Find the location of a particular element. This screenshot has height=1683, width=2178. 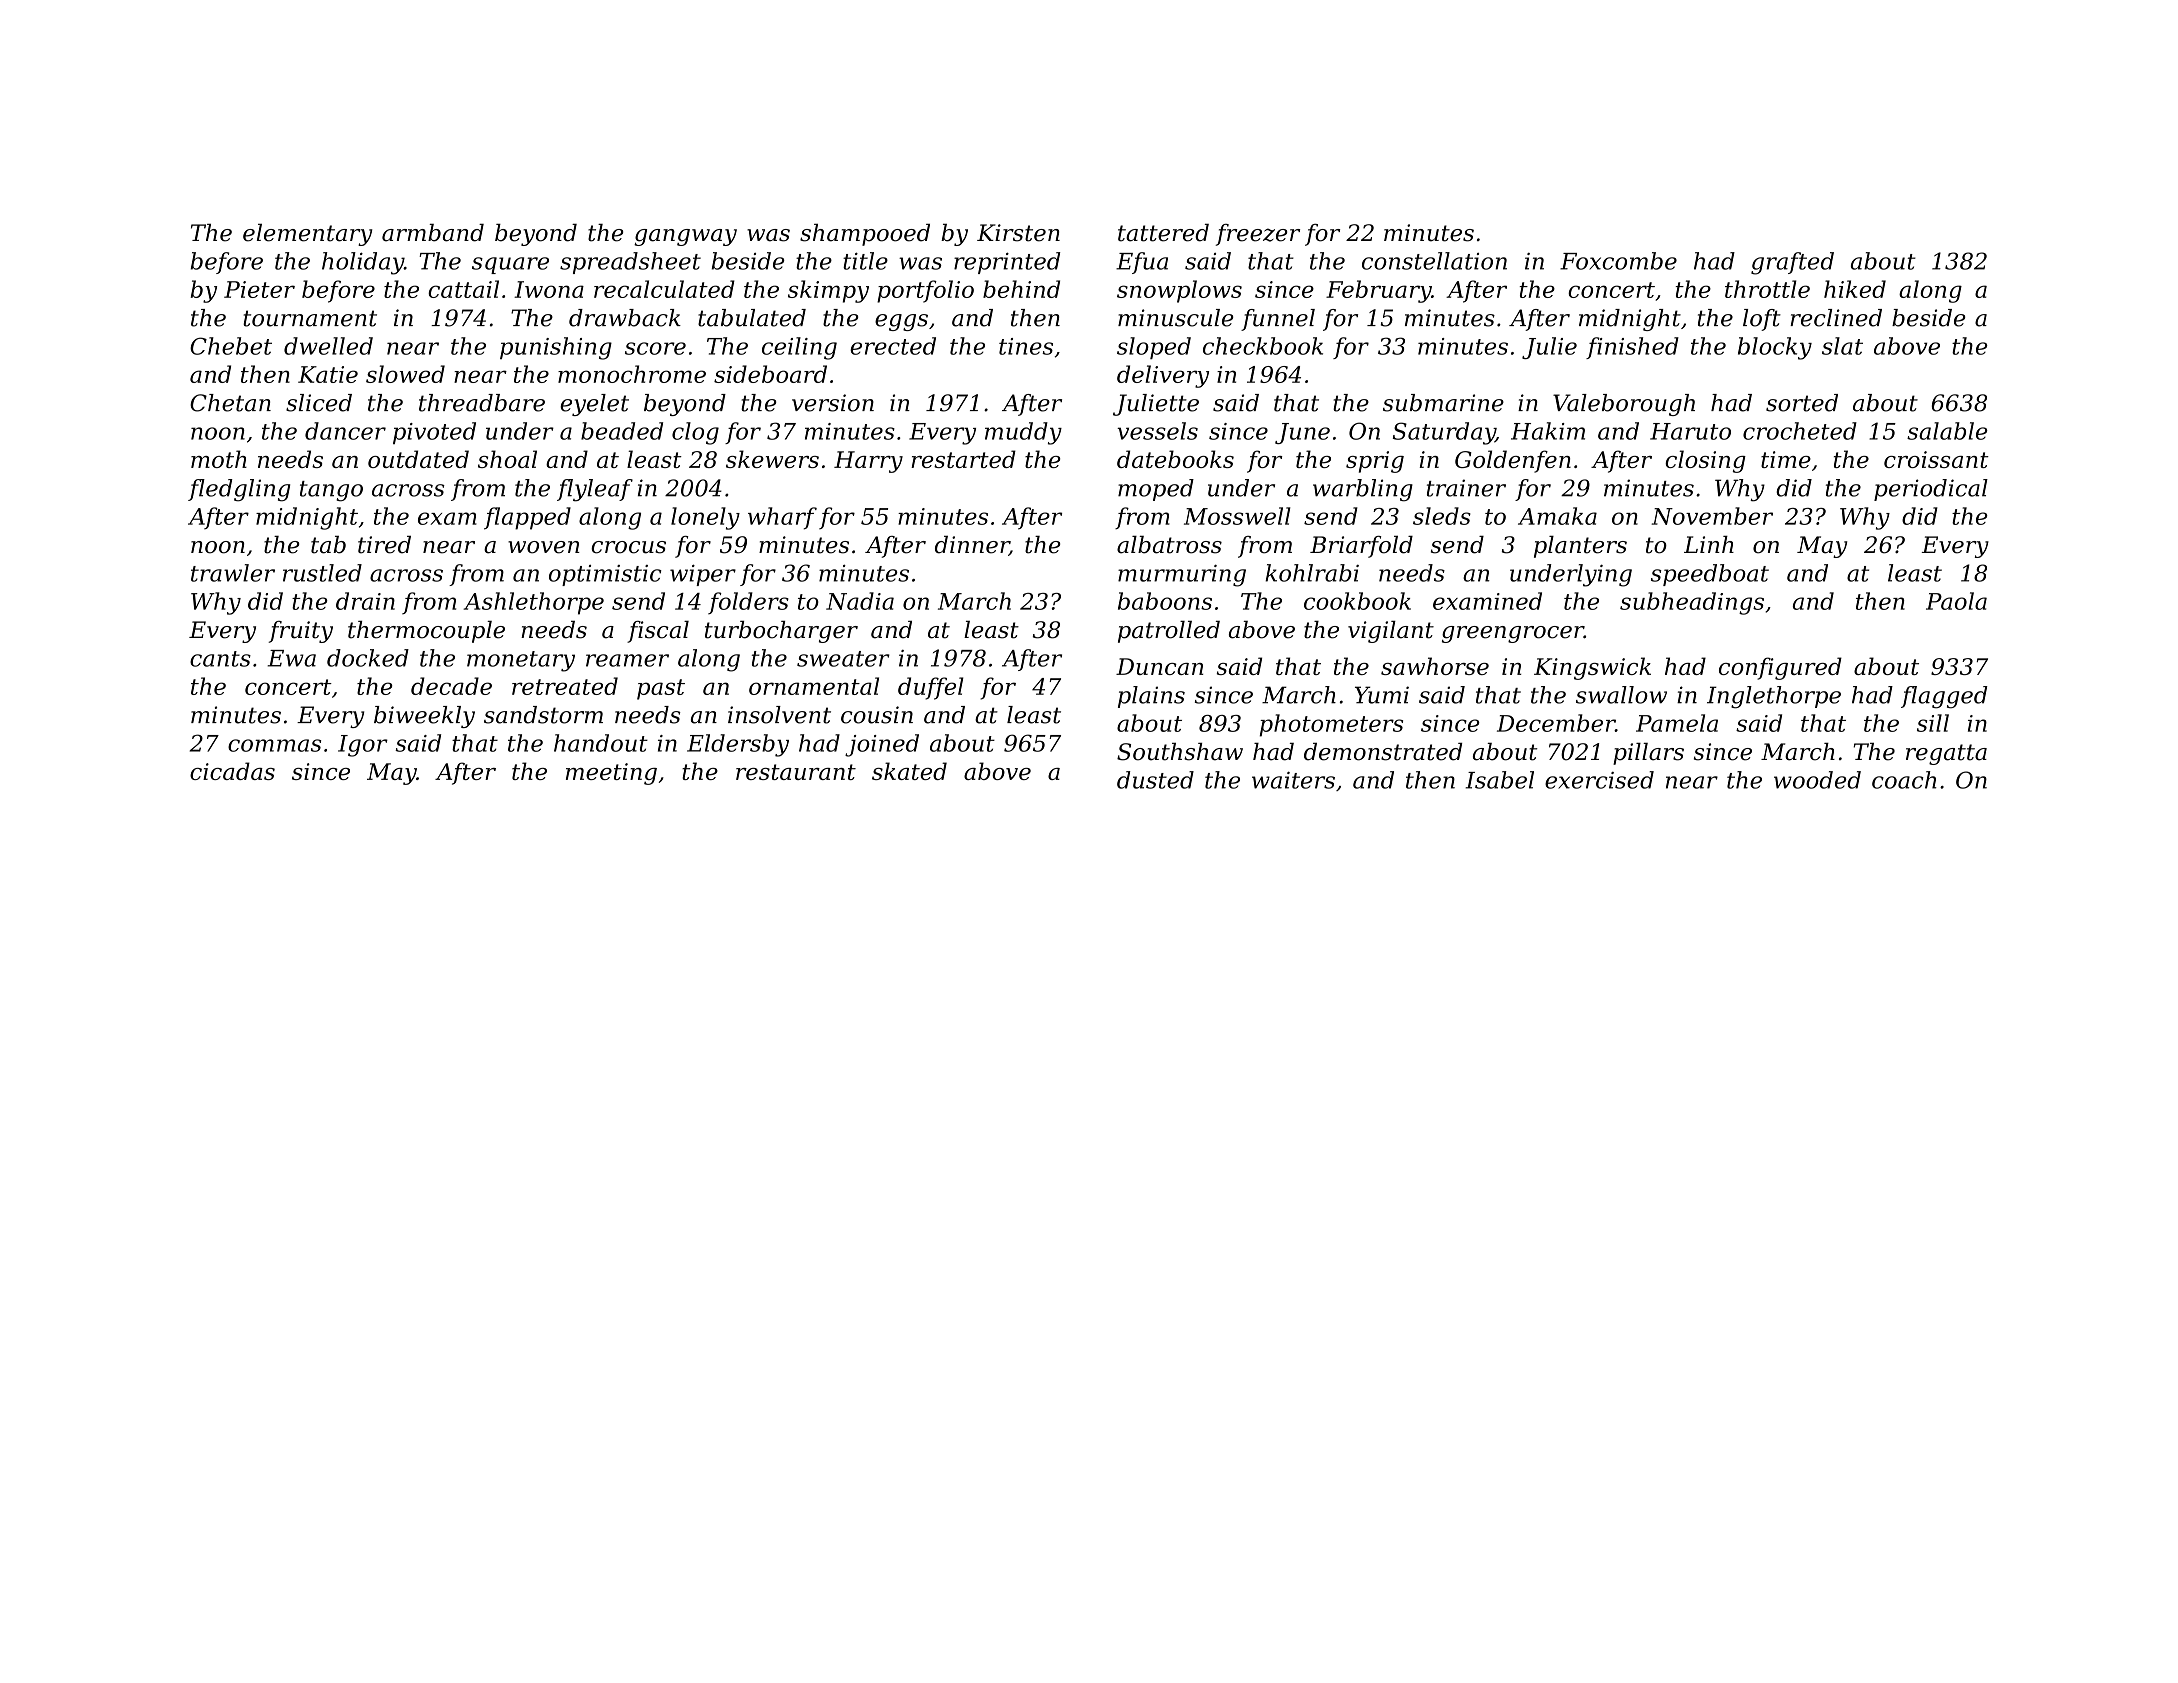

coach is located at coordinates (1904, 780).
